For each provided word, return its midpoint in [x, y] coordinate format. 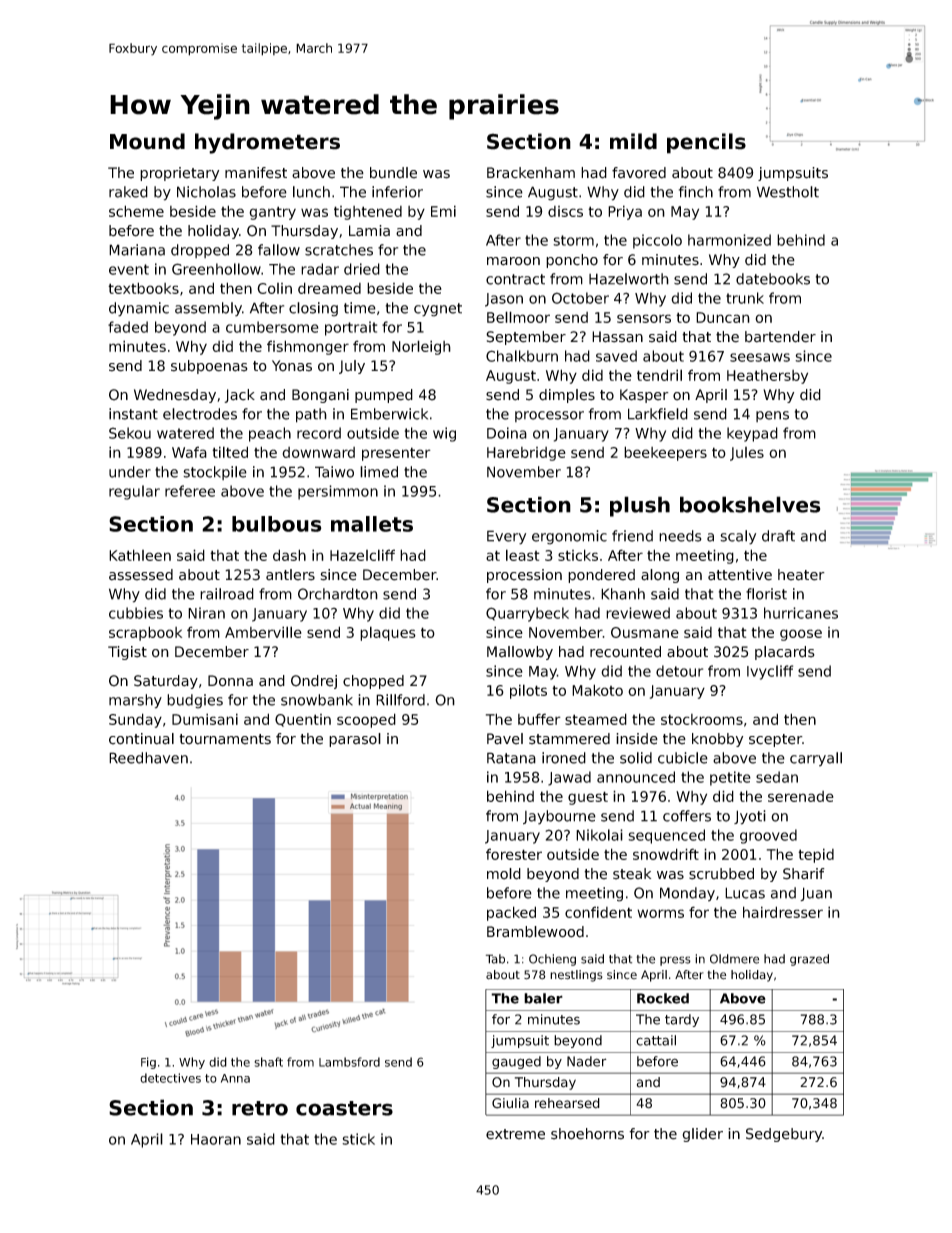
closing [313, 309]
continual [141, 739]
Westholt [788, 192]
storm [573, 240]
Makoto [597, 690]
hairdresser [783, 912]
